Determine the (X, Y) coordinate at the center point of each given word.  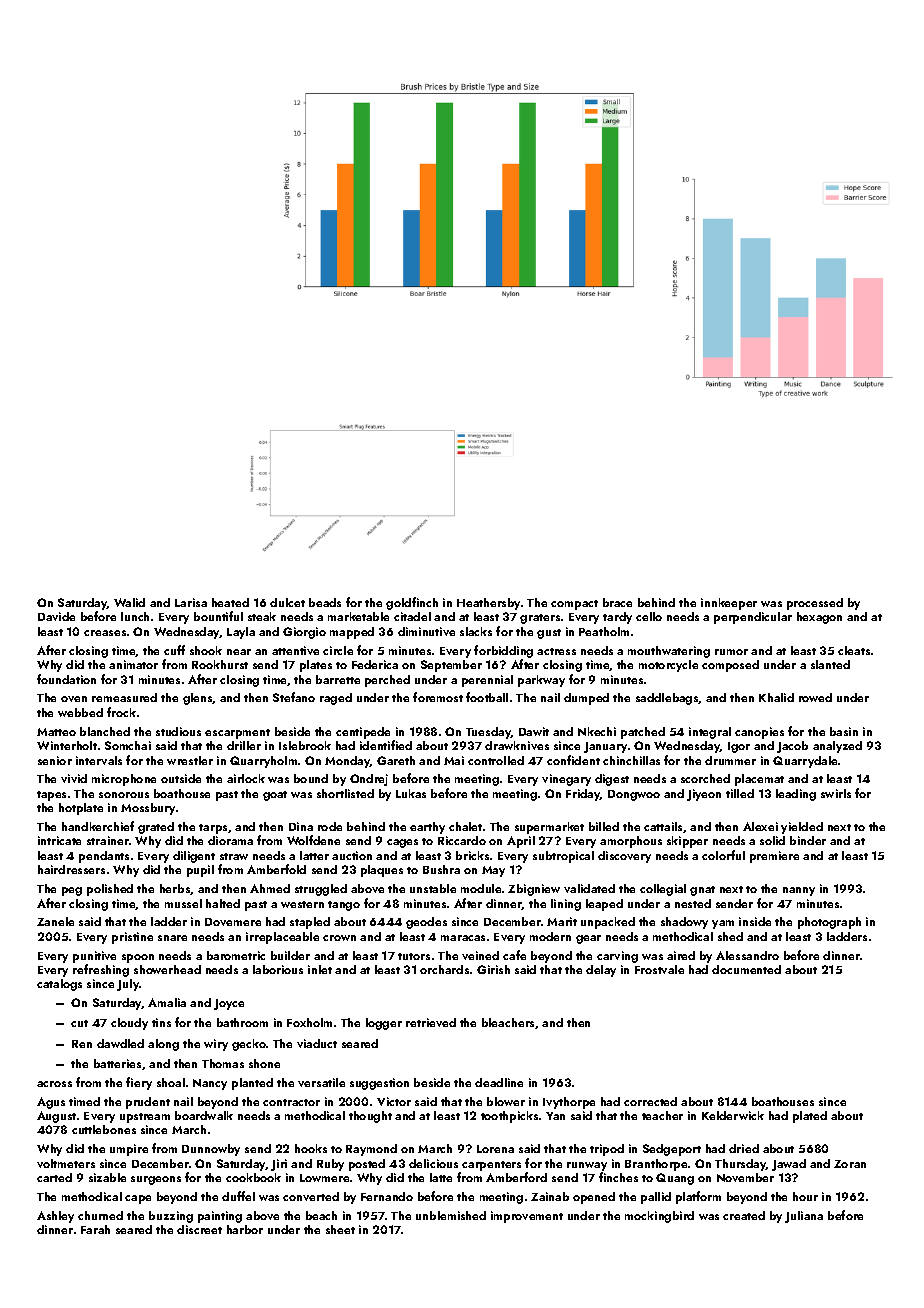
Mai (454, 760)
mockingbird (659, 1217)
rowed (815, 697)
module (481, 888)
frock (121, 712)
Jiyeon (704, 795)
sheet (340, 1229)
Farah (95, 1229)
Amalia (167, 1002)
